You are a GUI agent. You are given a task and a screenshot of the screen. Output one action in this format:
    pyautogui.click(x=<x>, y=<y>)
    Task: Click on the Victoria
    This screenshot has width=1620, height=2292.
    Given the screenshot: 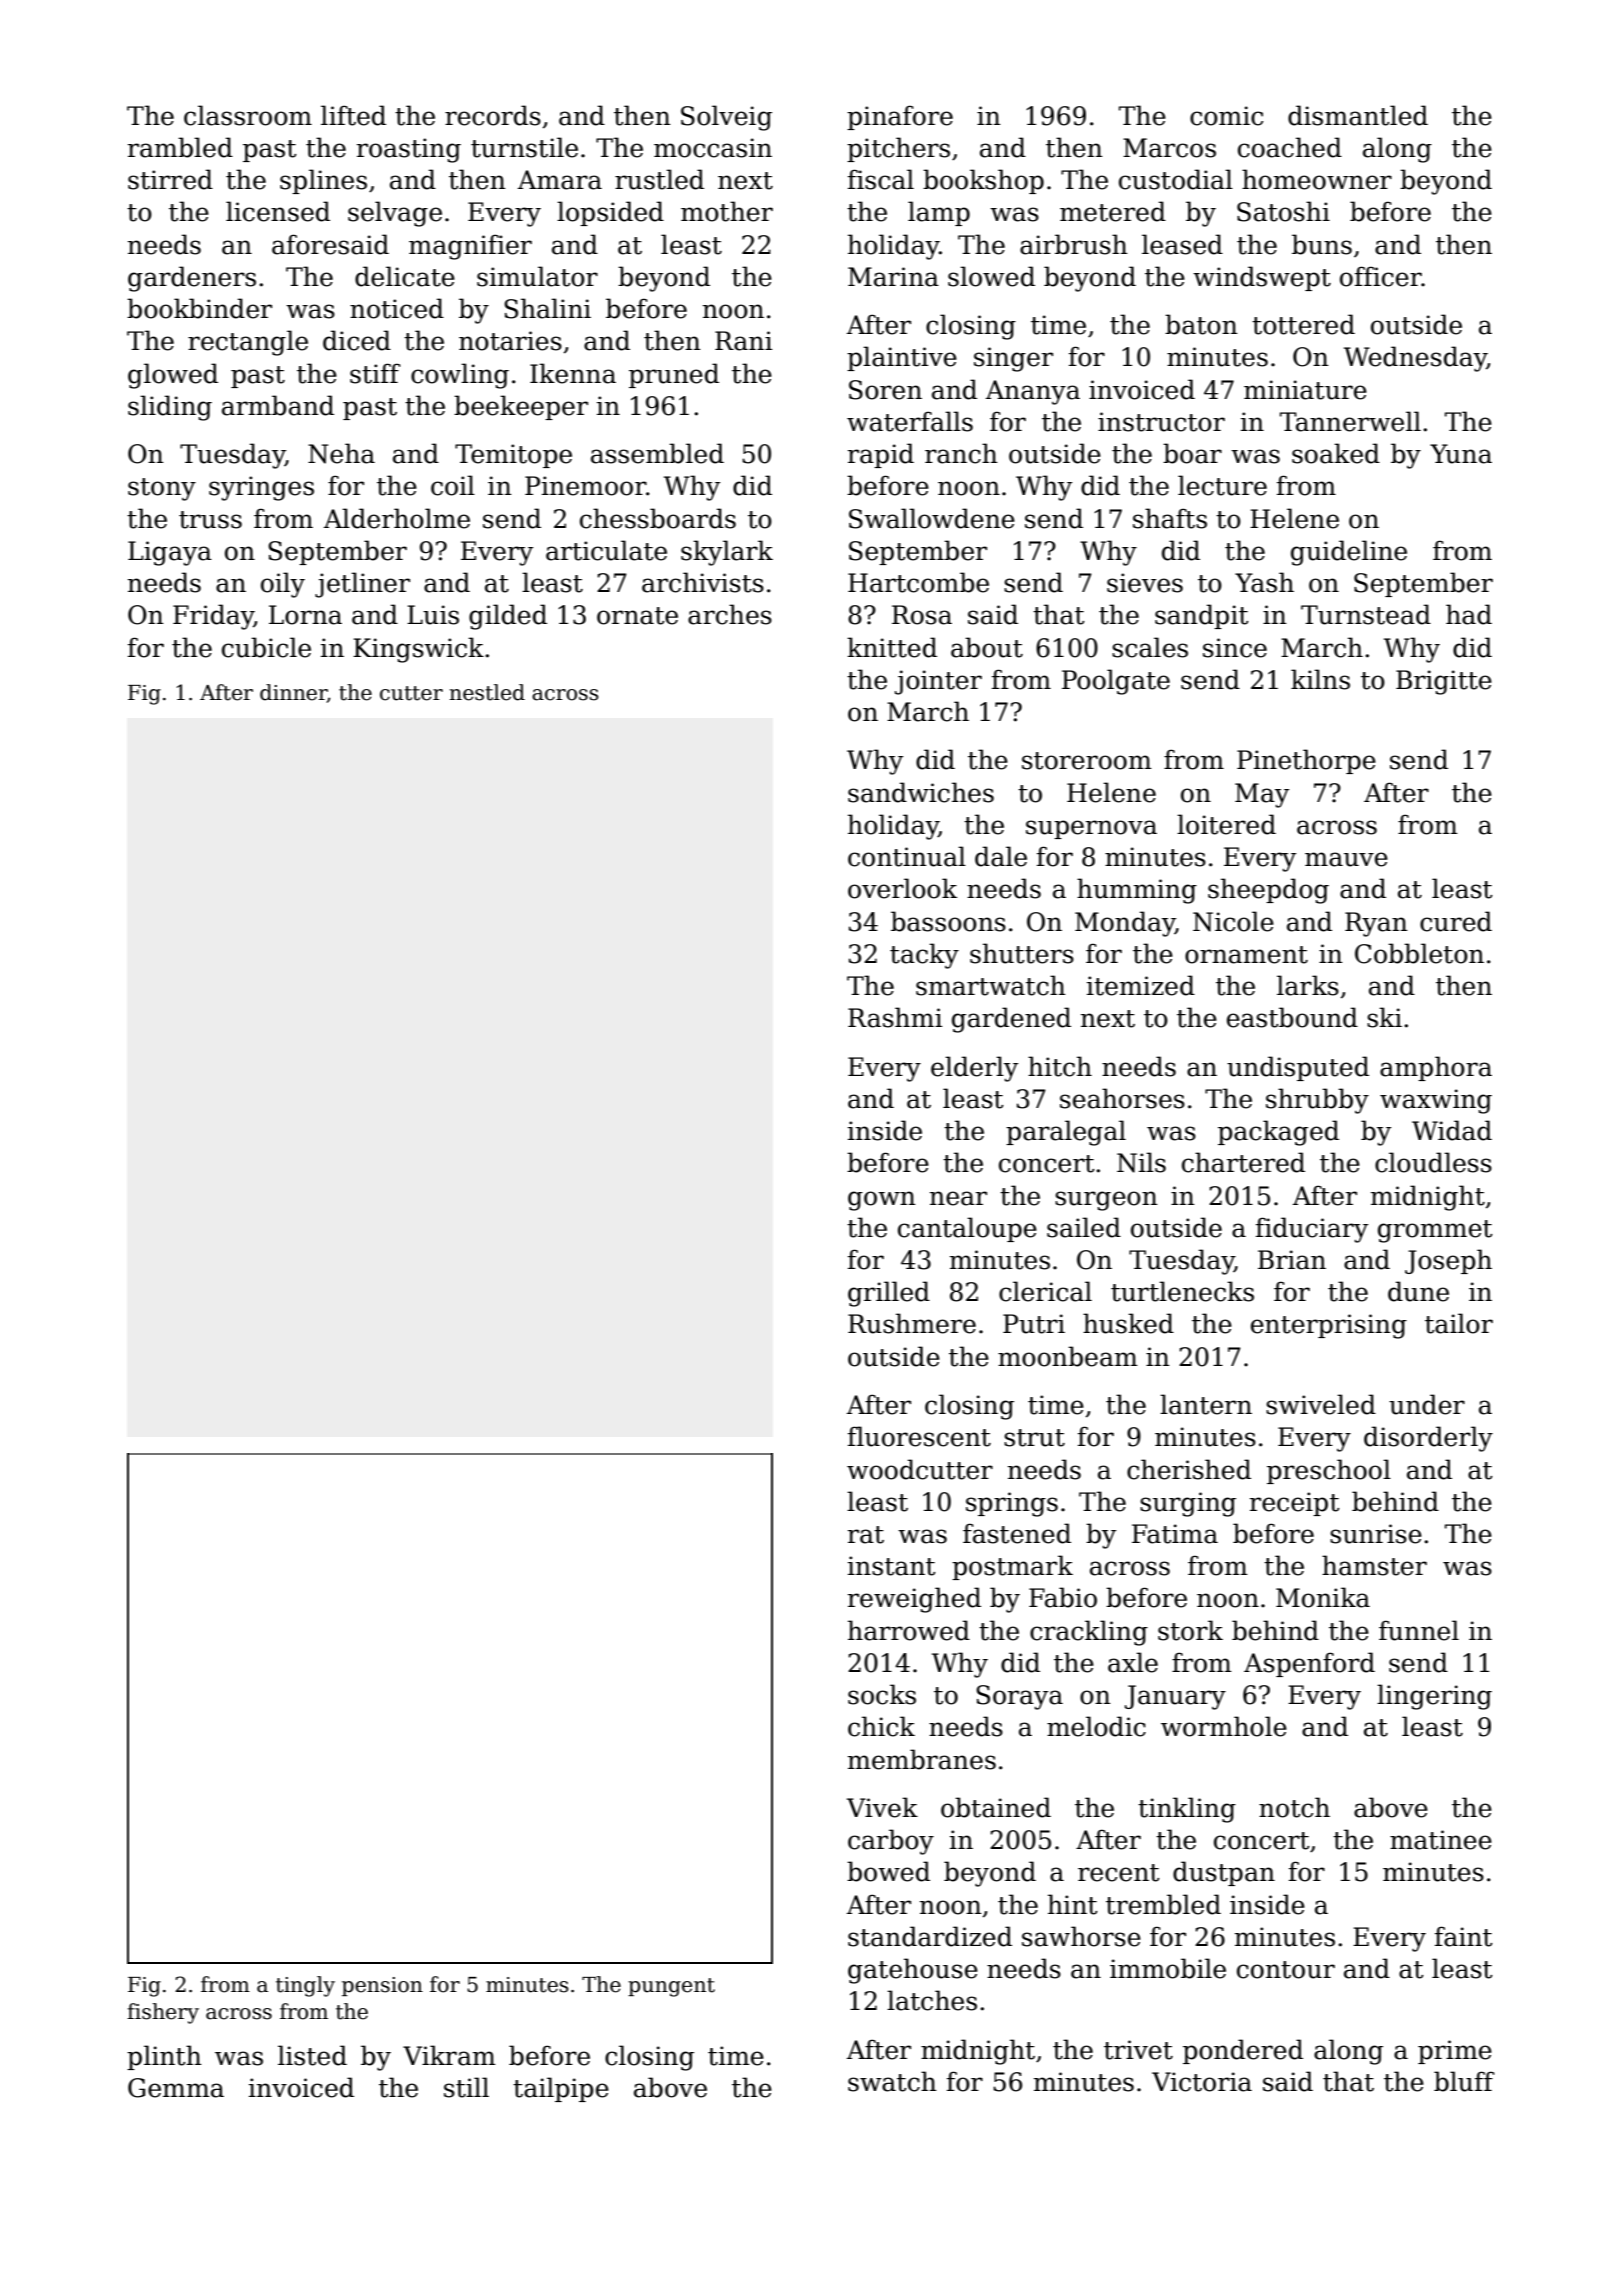 What is the action you would take?
    pyautogui.click(x=1202, y=2082)
